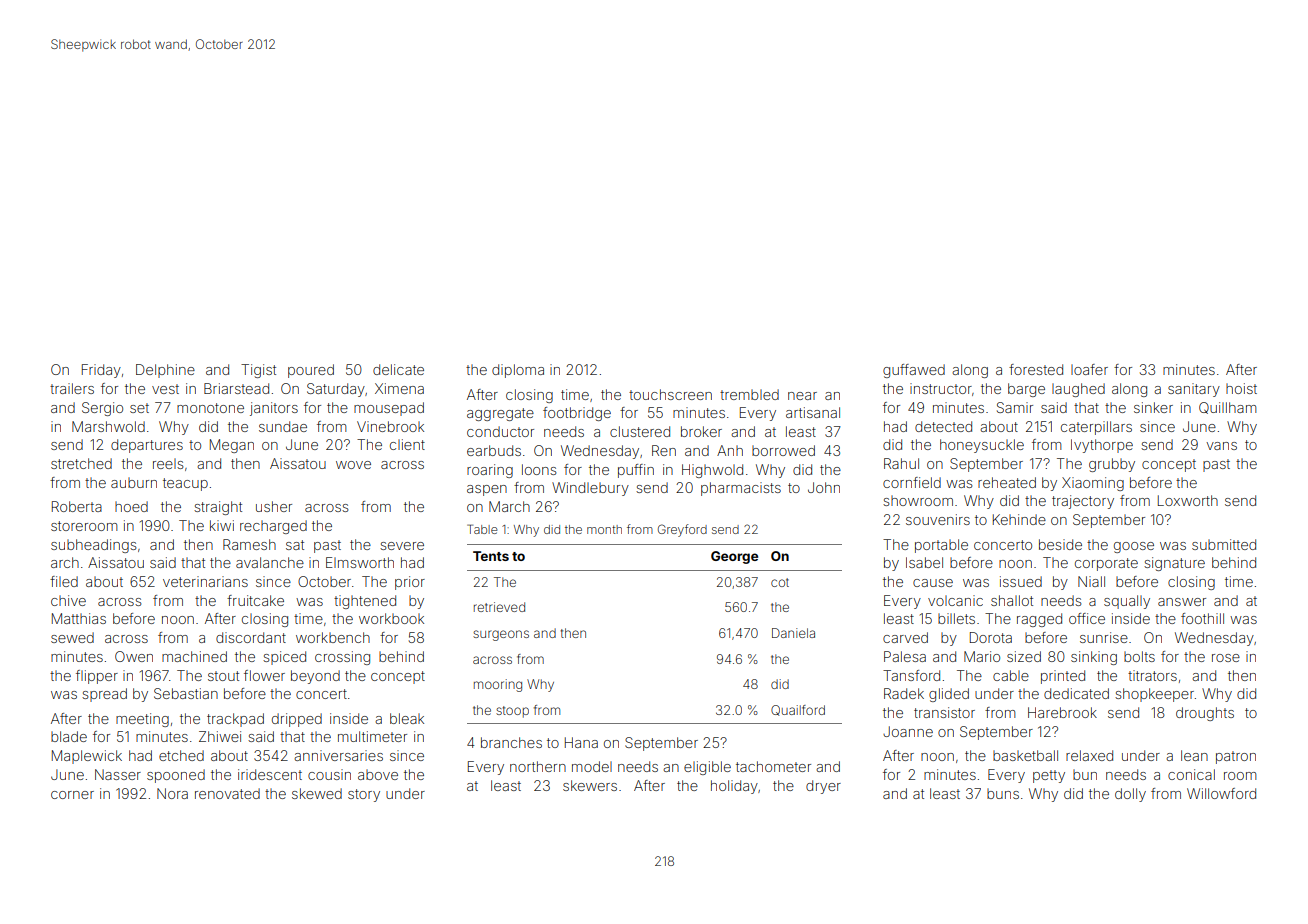 The height and width of the page is (924, 1308). I want to click on guffawed, so click(914, 371).
